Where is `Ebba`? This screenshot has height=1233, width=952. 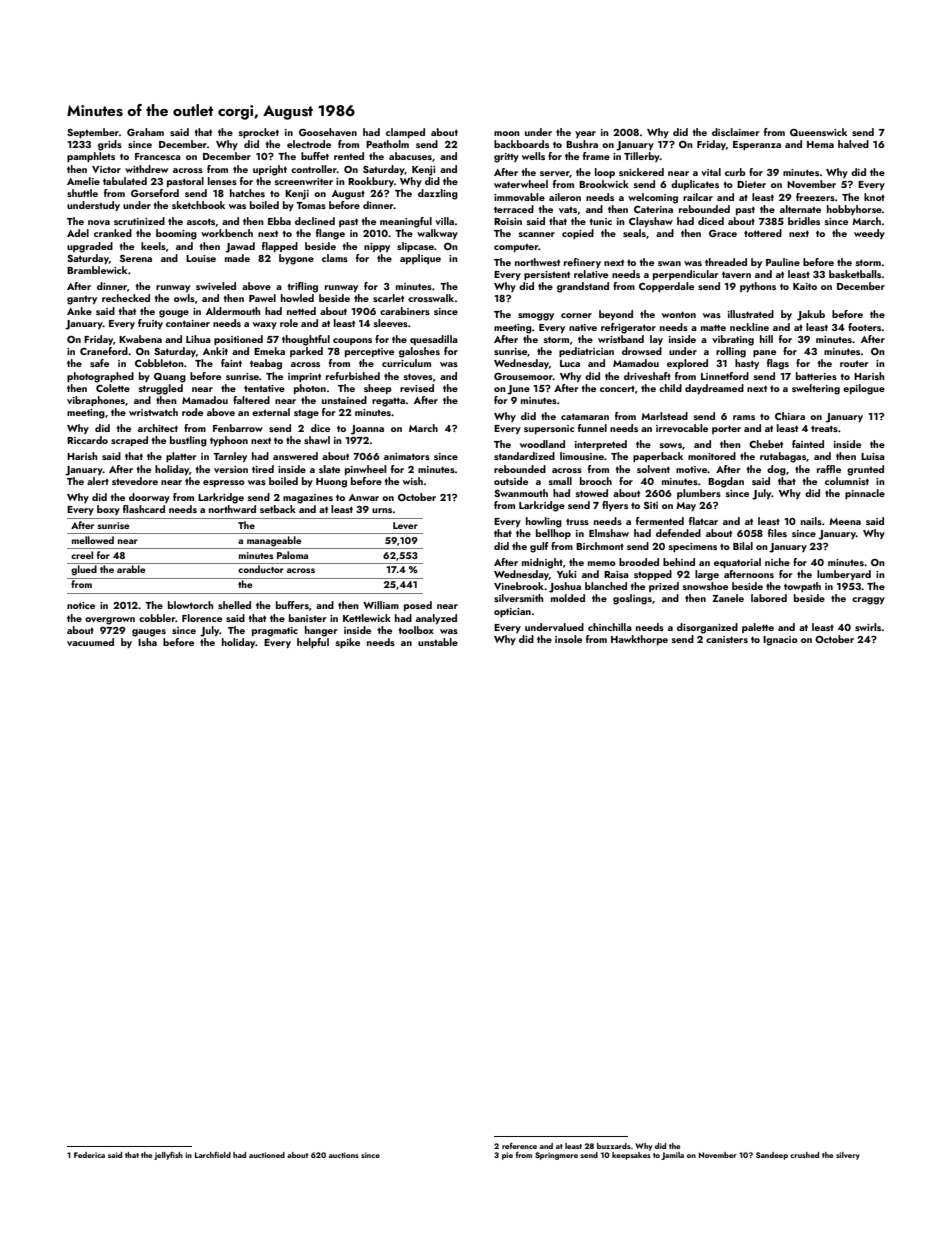
Ebba is located at coordinates (279, 221).
